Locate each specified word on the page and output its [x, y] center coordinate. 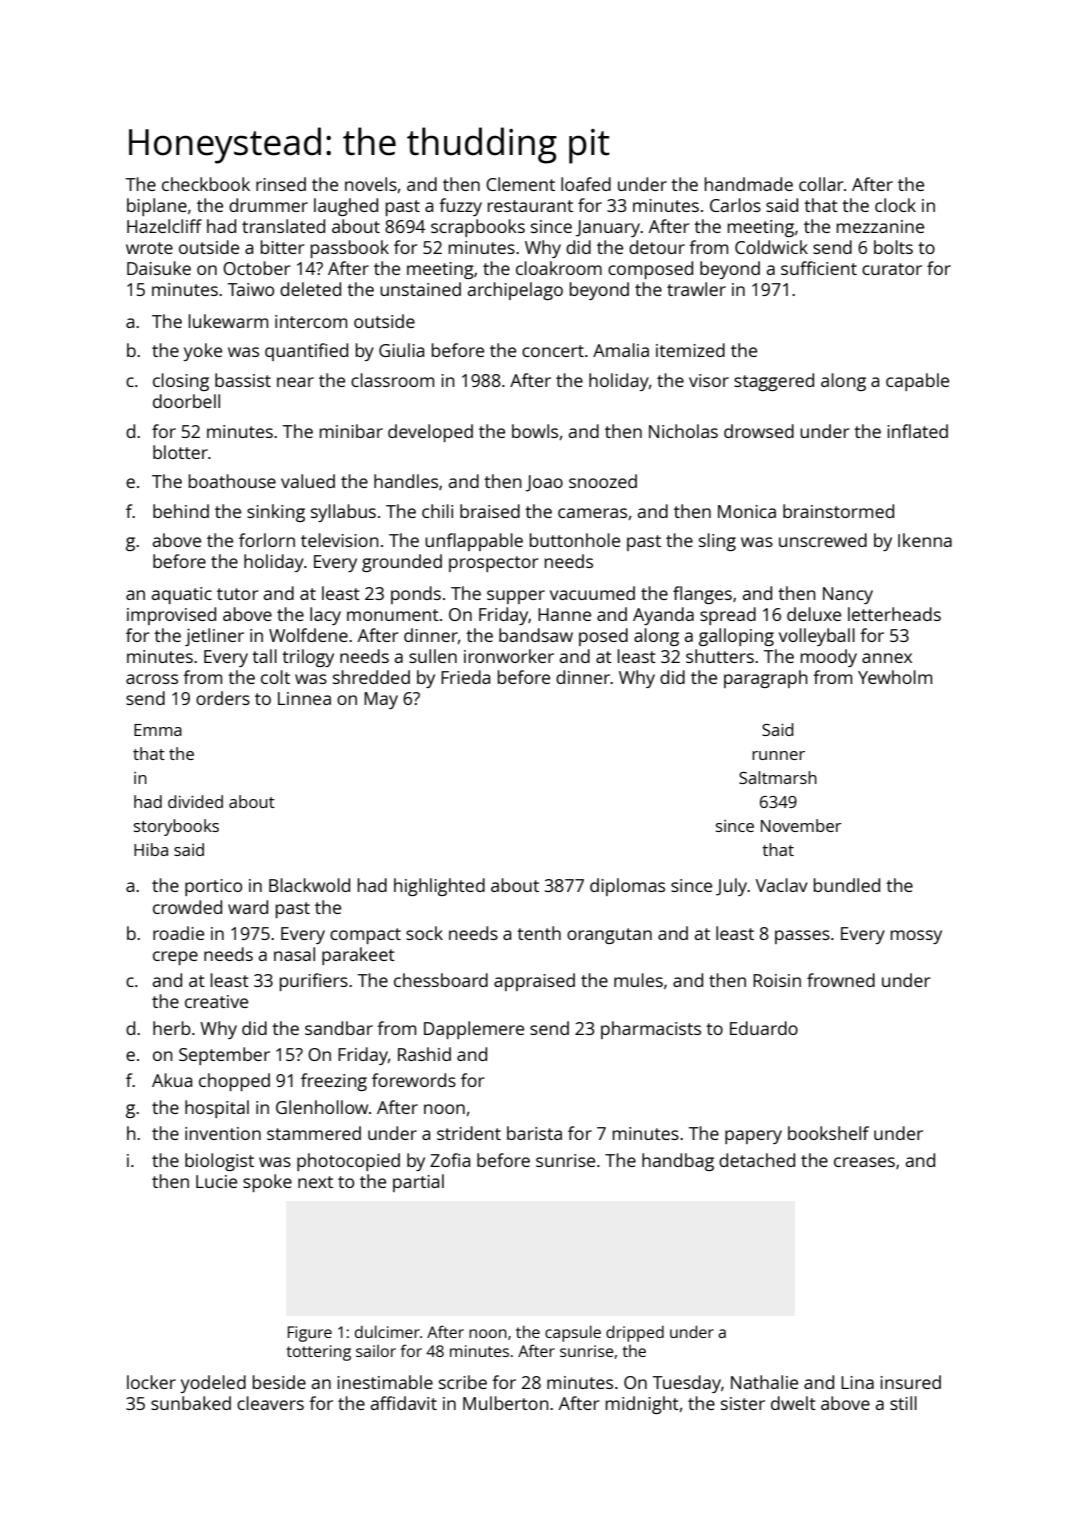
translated [283, 226]
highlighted [439, 887]
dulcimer [387, 1331]
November [801, 825]
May [381, 700]
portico [213, 887]
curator [892, 269]
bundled [847, 885]
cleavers [270, 1403]
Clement [520, 184]
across [152, 679]
